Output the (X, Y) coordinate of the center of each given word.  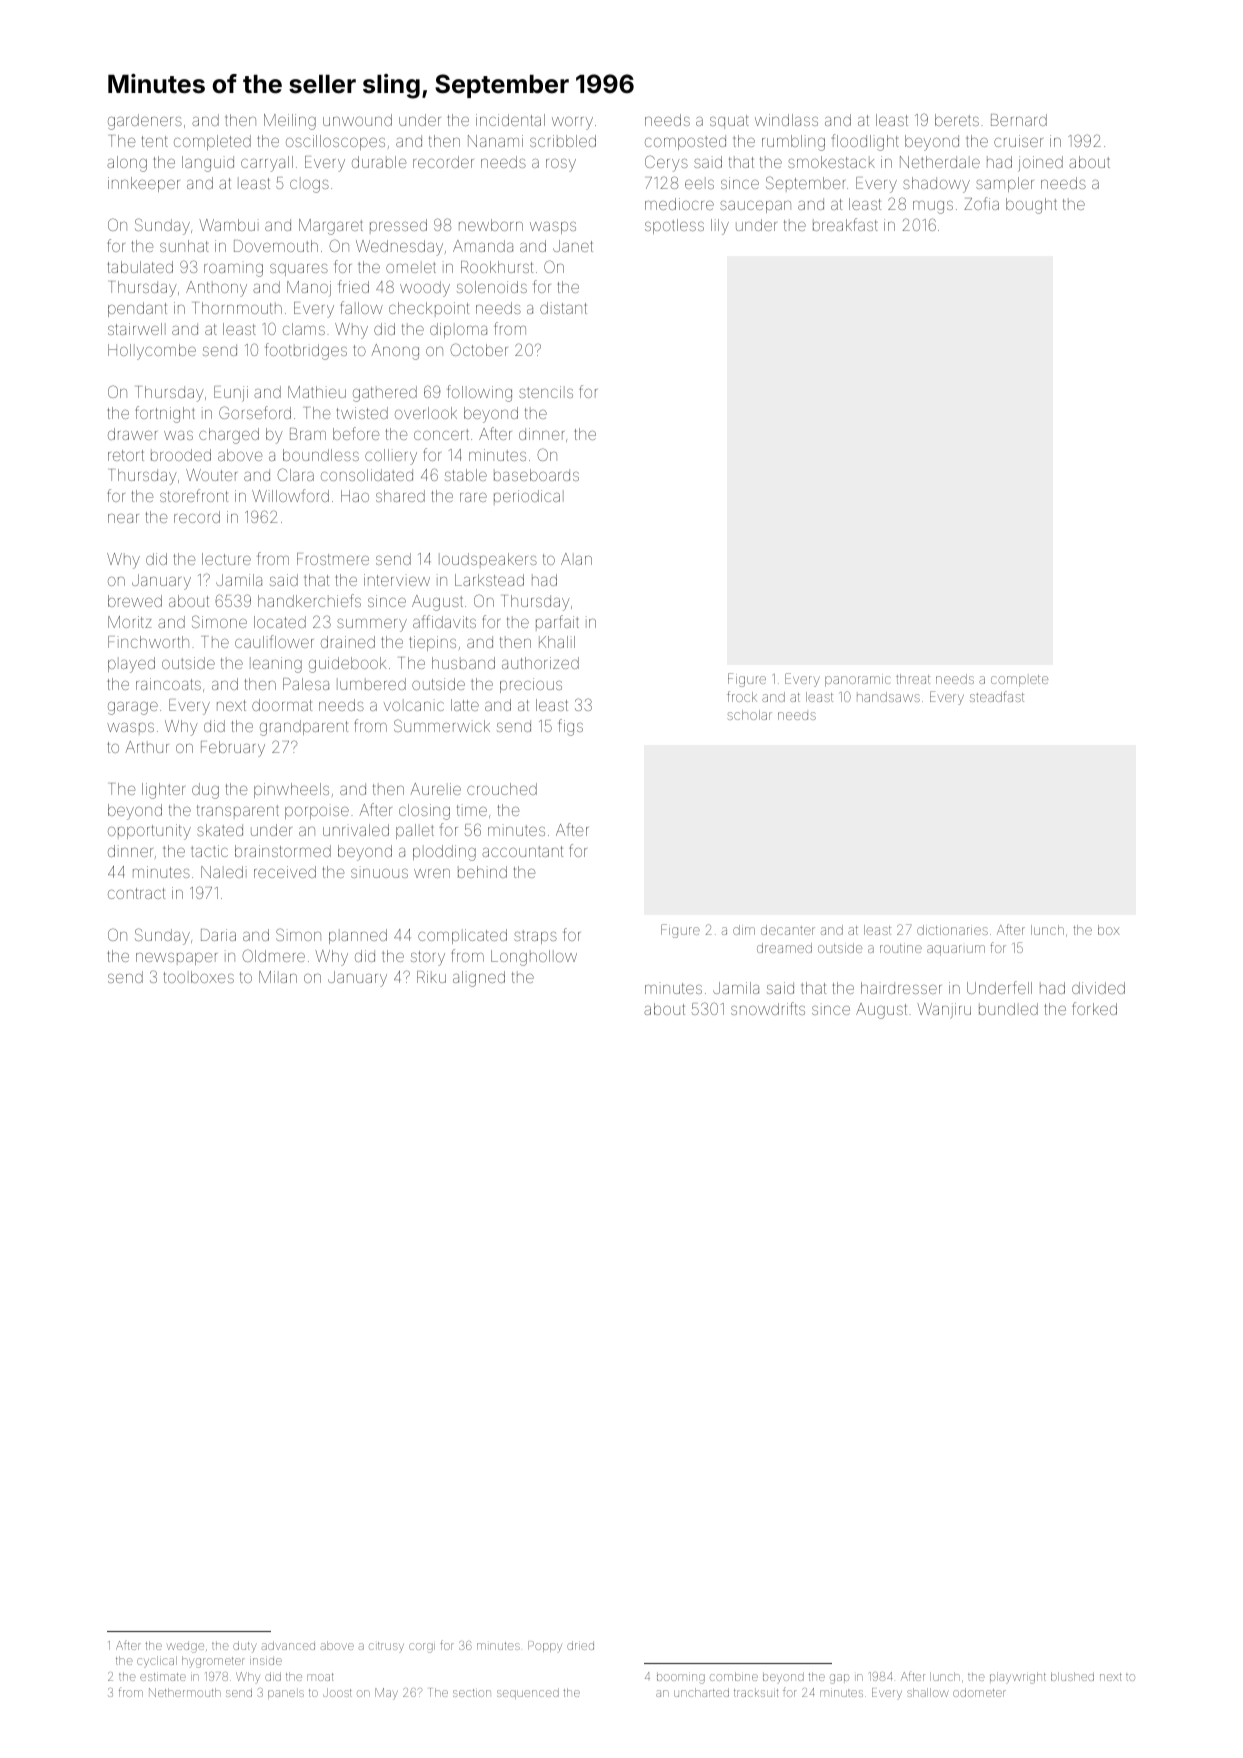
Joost (337, 1692)
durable (379, 162)
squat (729, 122)
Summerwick (442, 725)
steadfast (997, 696)
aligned (479, 979)
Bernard (1019, 120)
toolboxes (199, 977)
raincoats (168, 684)
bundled (1008, 1009)
